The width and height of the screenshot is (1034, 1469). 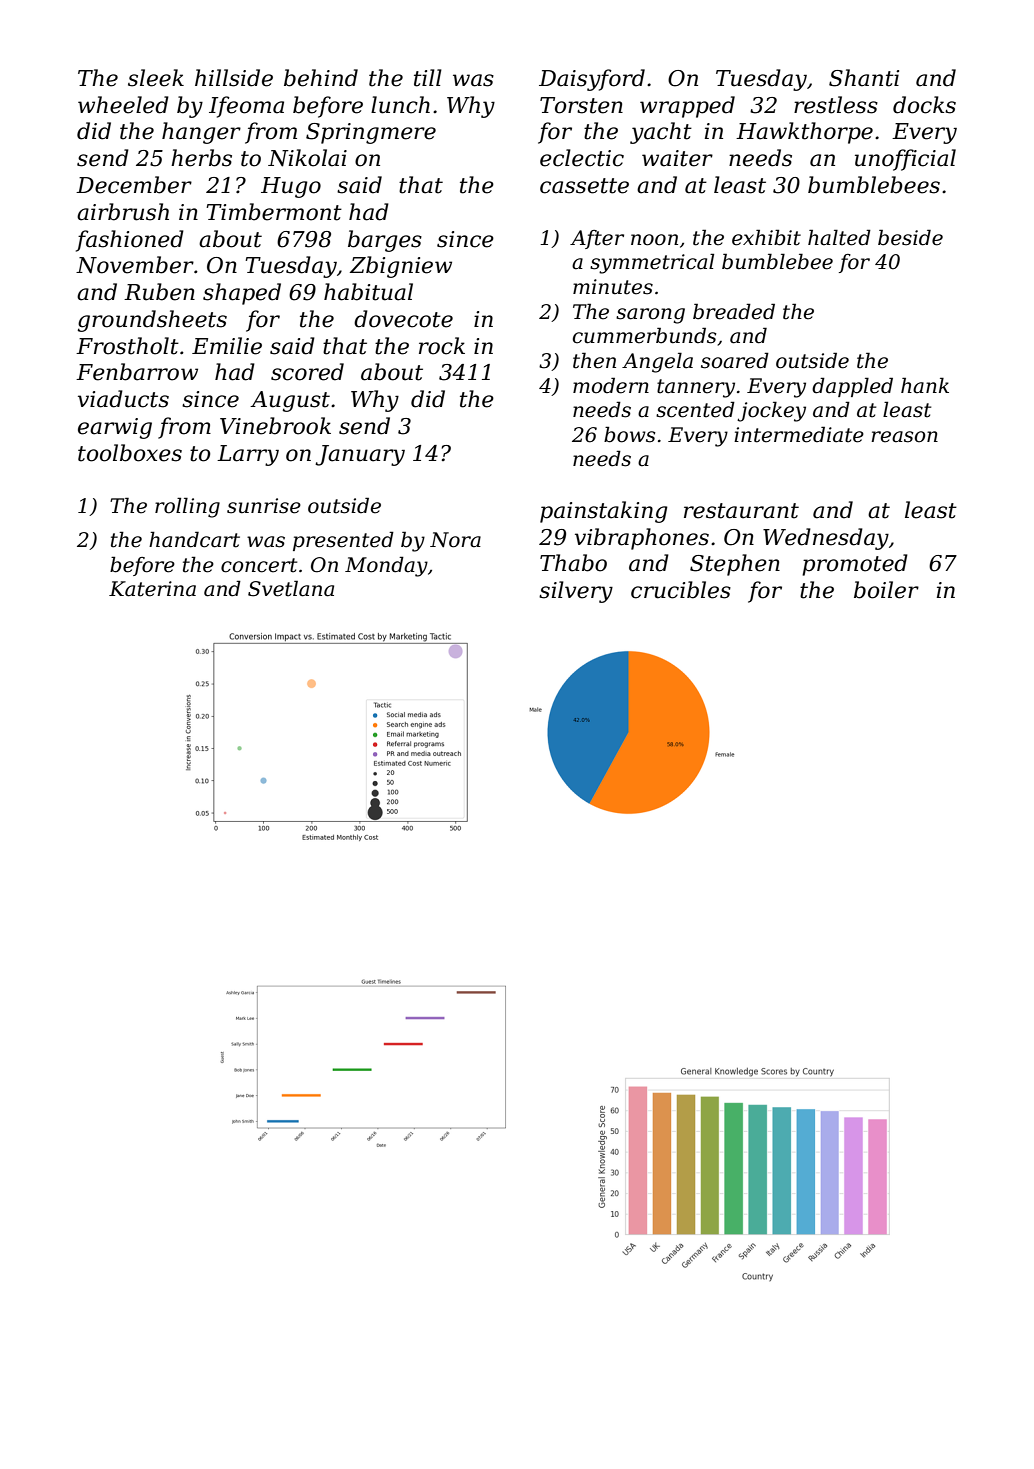 What do you see at coordinates (804, 133) in the screenshot?
I see `Hawkthorpe` at bounding box center [804, 133].
